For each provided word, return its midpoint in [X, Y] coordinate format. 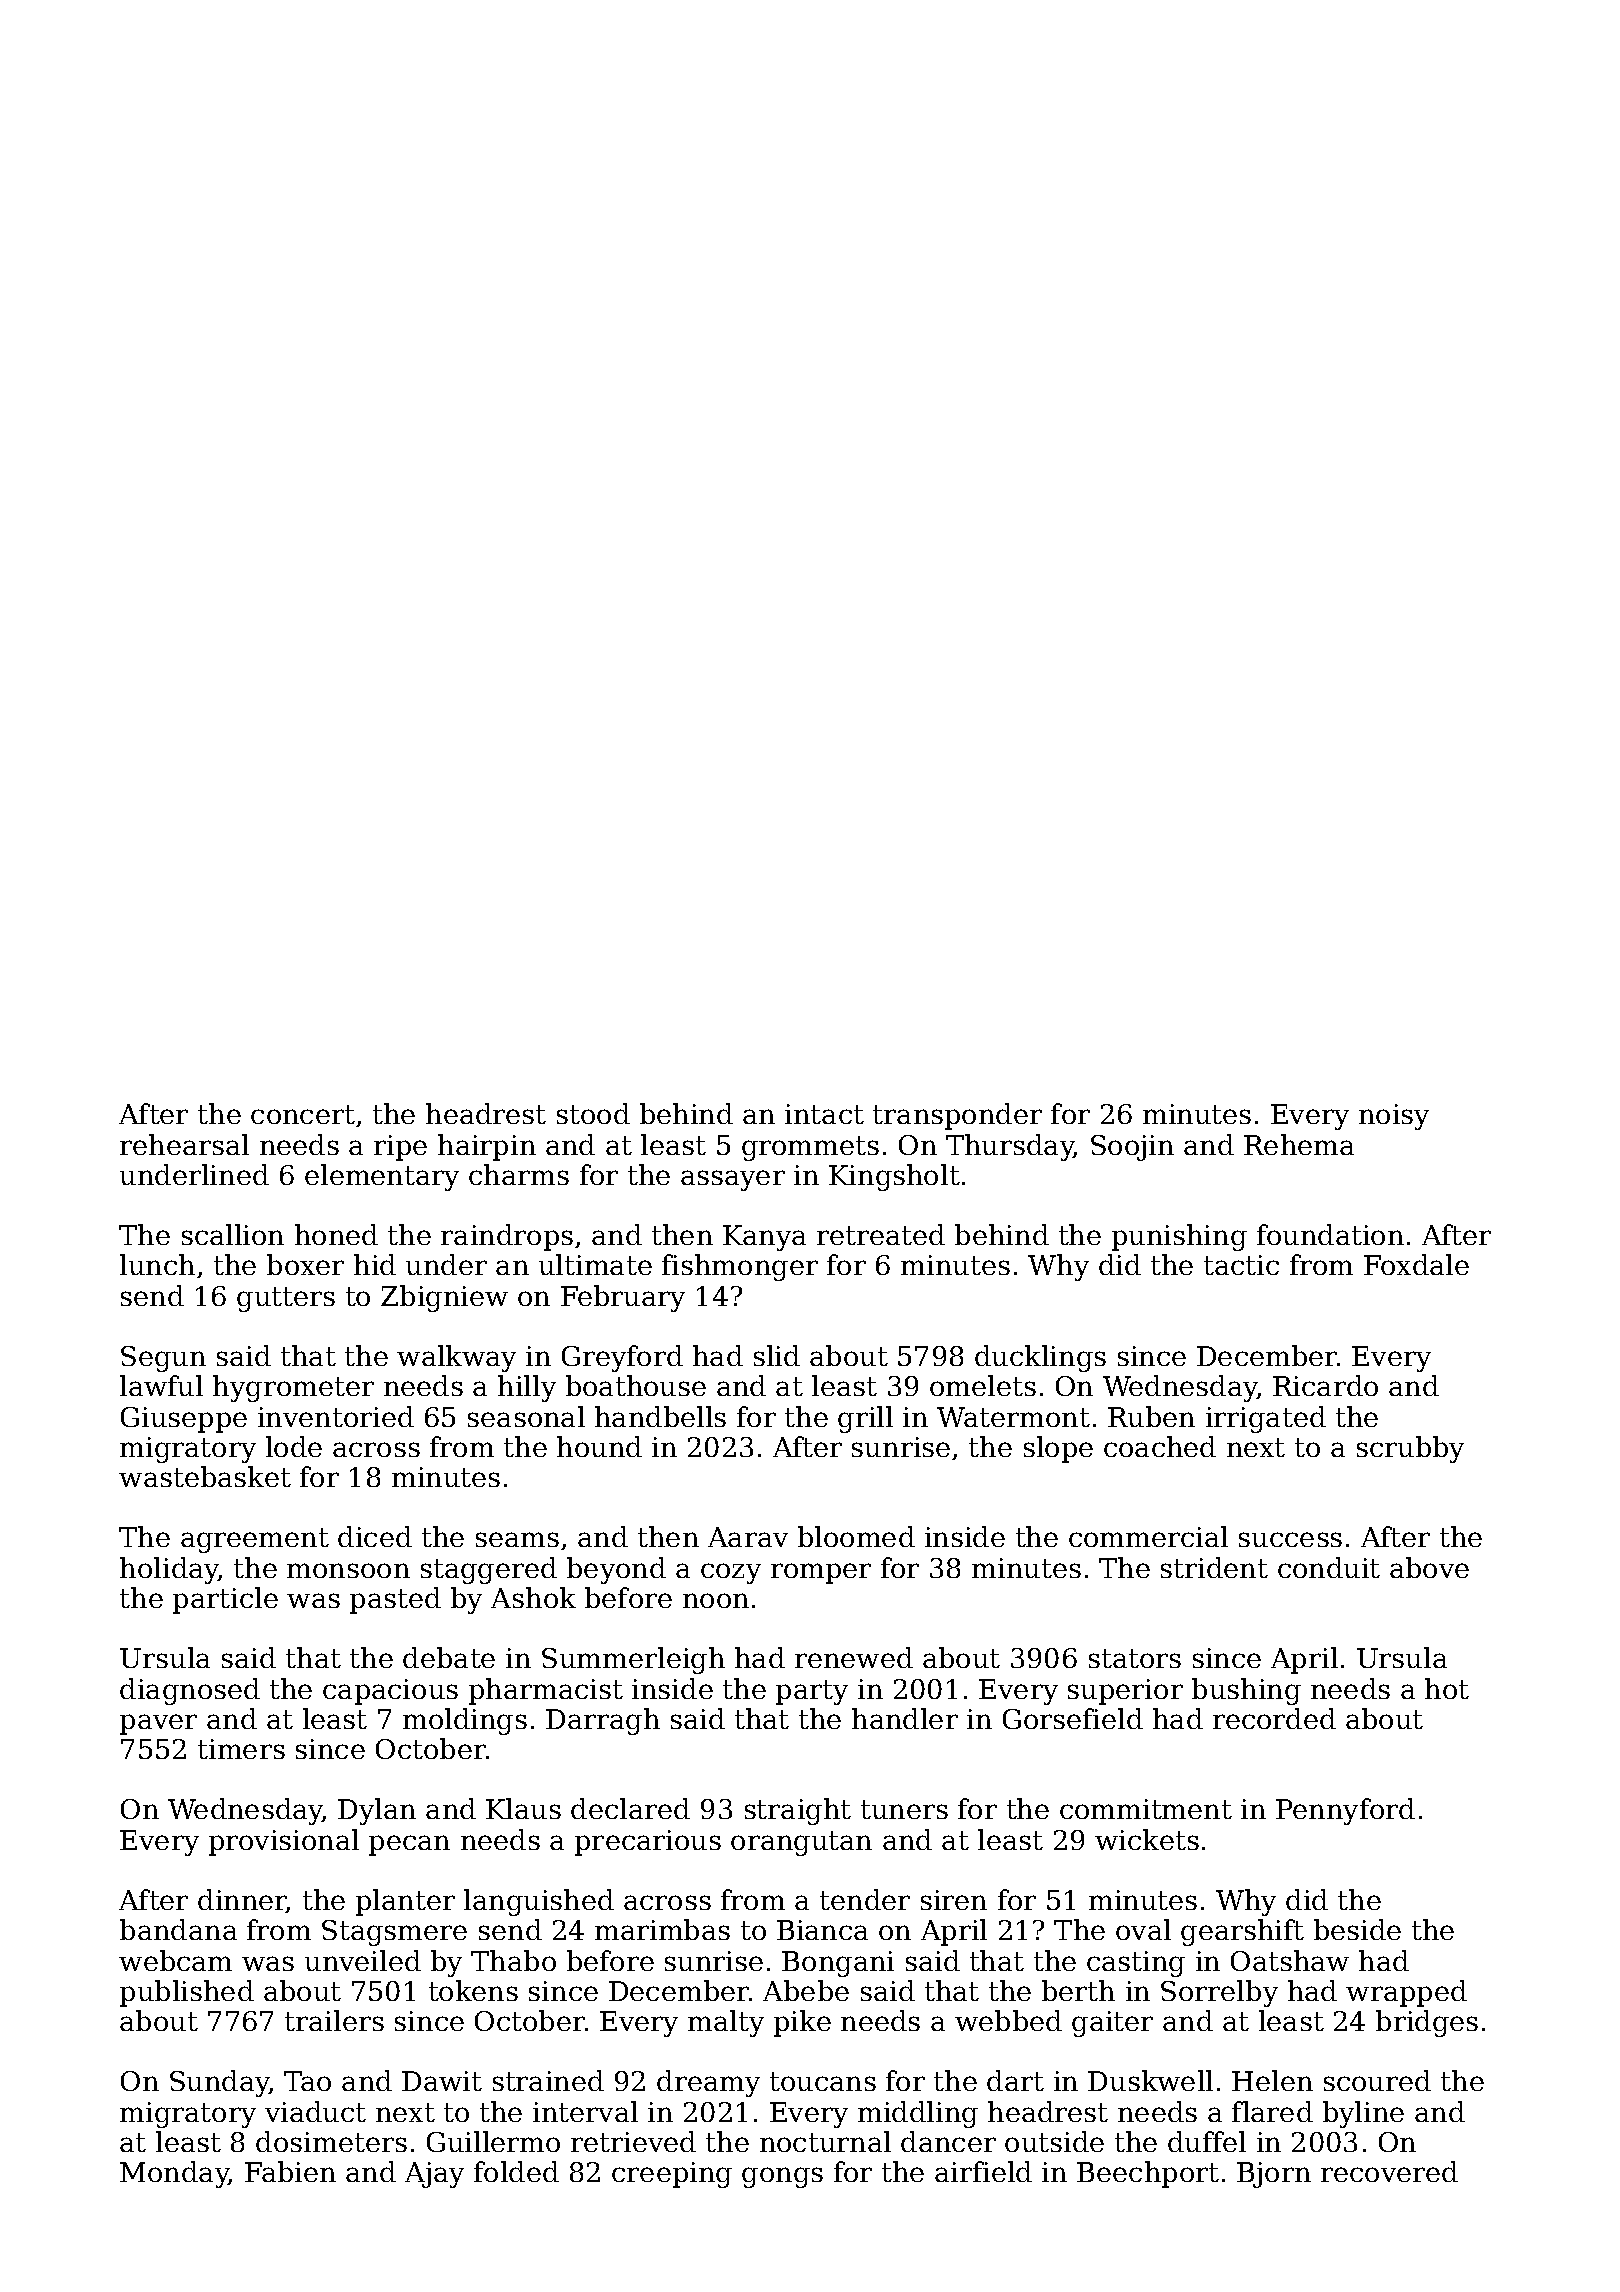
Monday [174, 2174]
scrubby [1410, 1449]
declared [630, 1808]
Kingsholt [894, 1177]
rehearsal [184, 1144]
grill [865, 1419]
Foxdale [1416, 1264]
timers [241, 1749]
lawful [161, 1385]
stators [1135, 1658]
